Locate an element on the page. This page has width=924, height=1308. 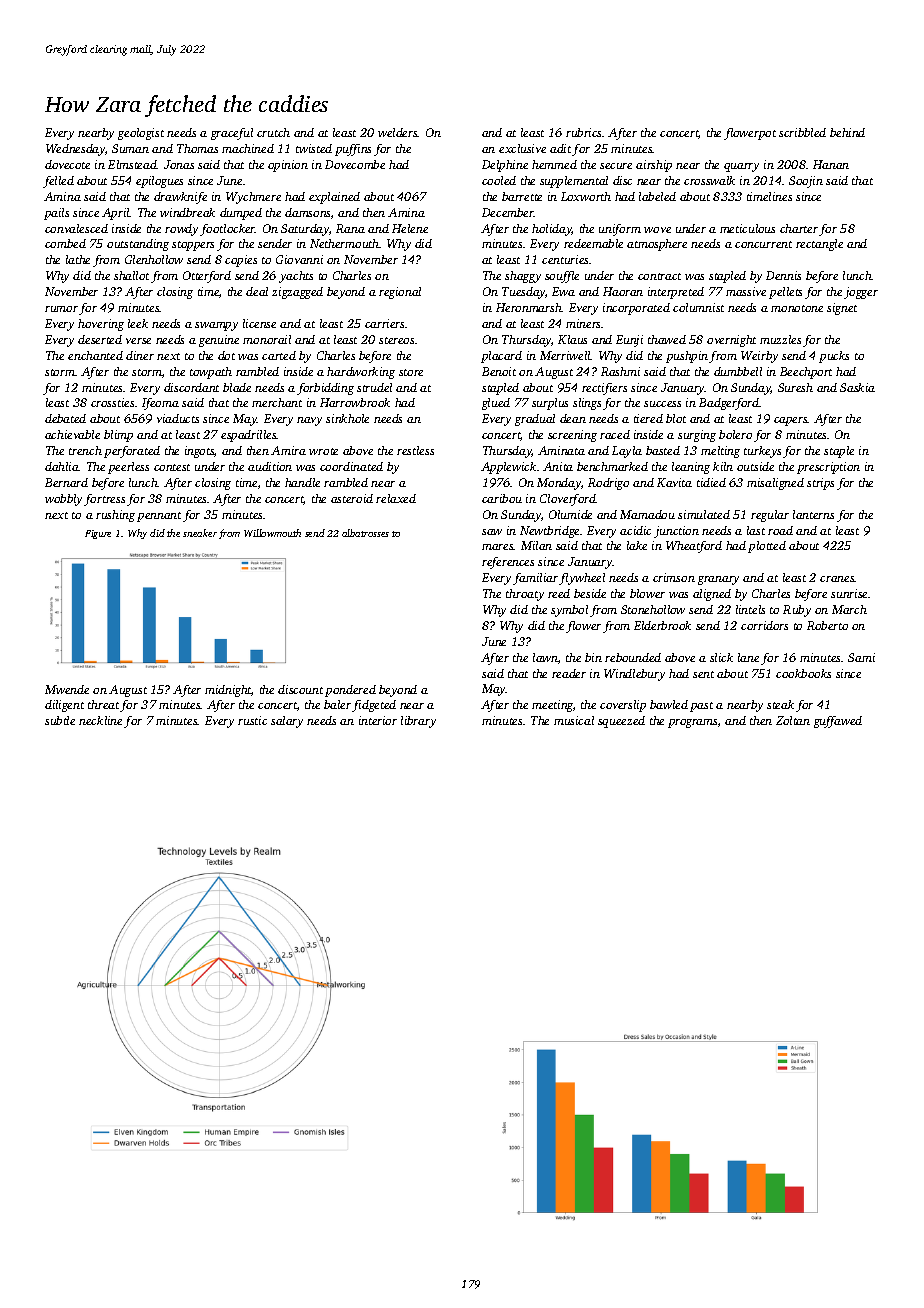
strudel is located at coordinates (374, 387).
